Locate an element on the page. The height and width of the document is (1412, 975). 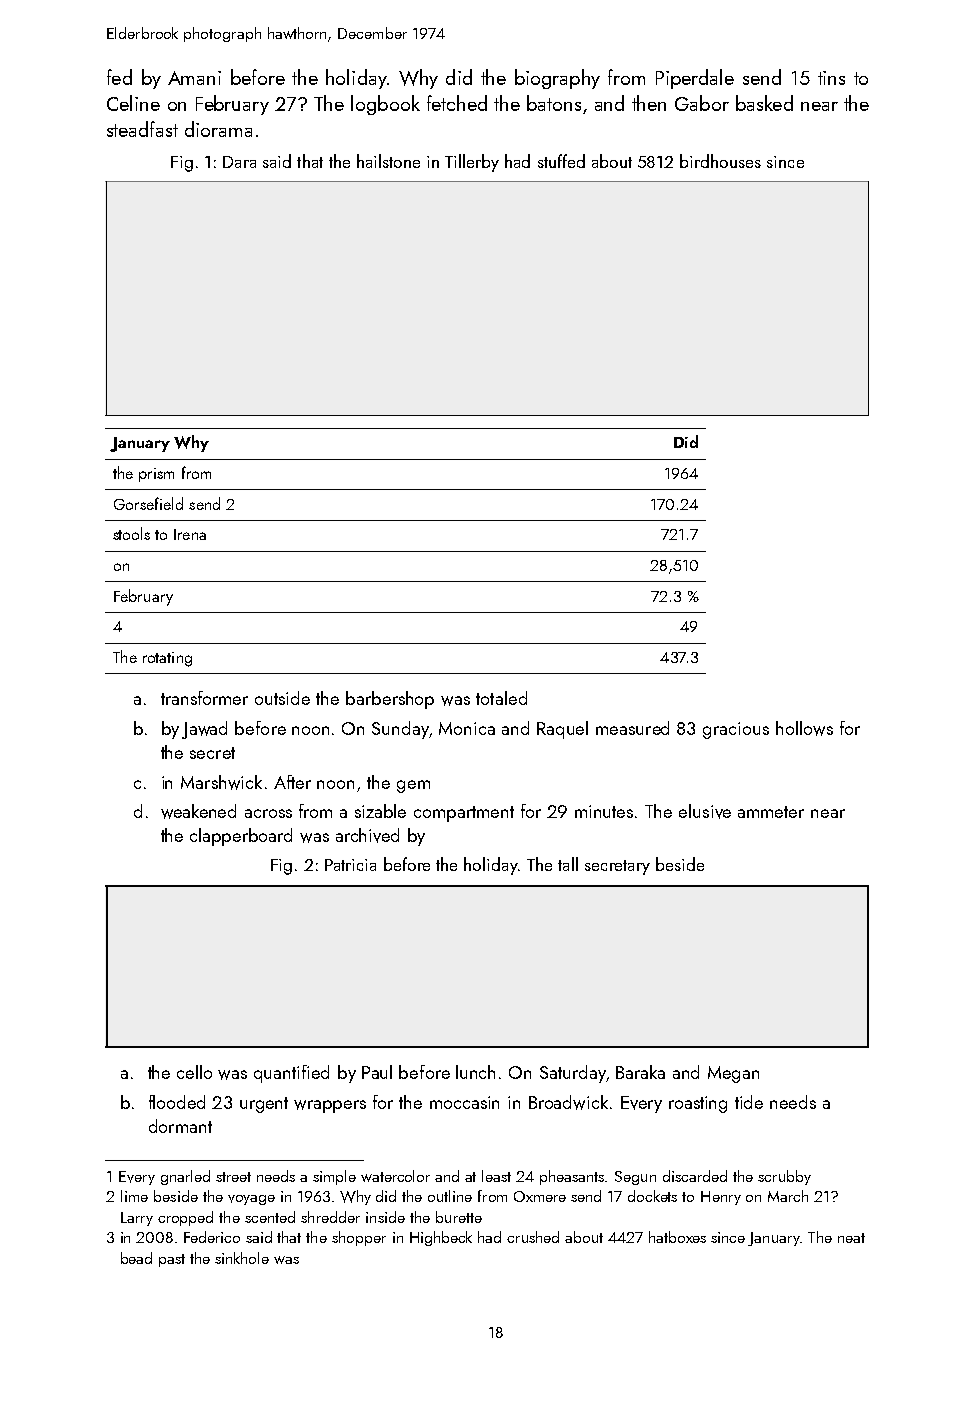
Irena is located at coordinates (190, 534).
